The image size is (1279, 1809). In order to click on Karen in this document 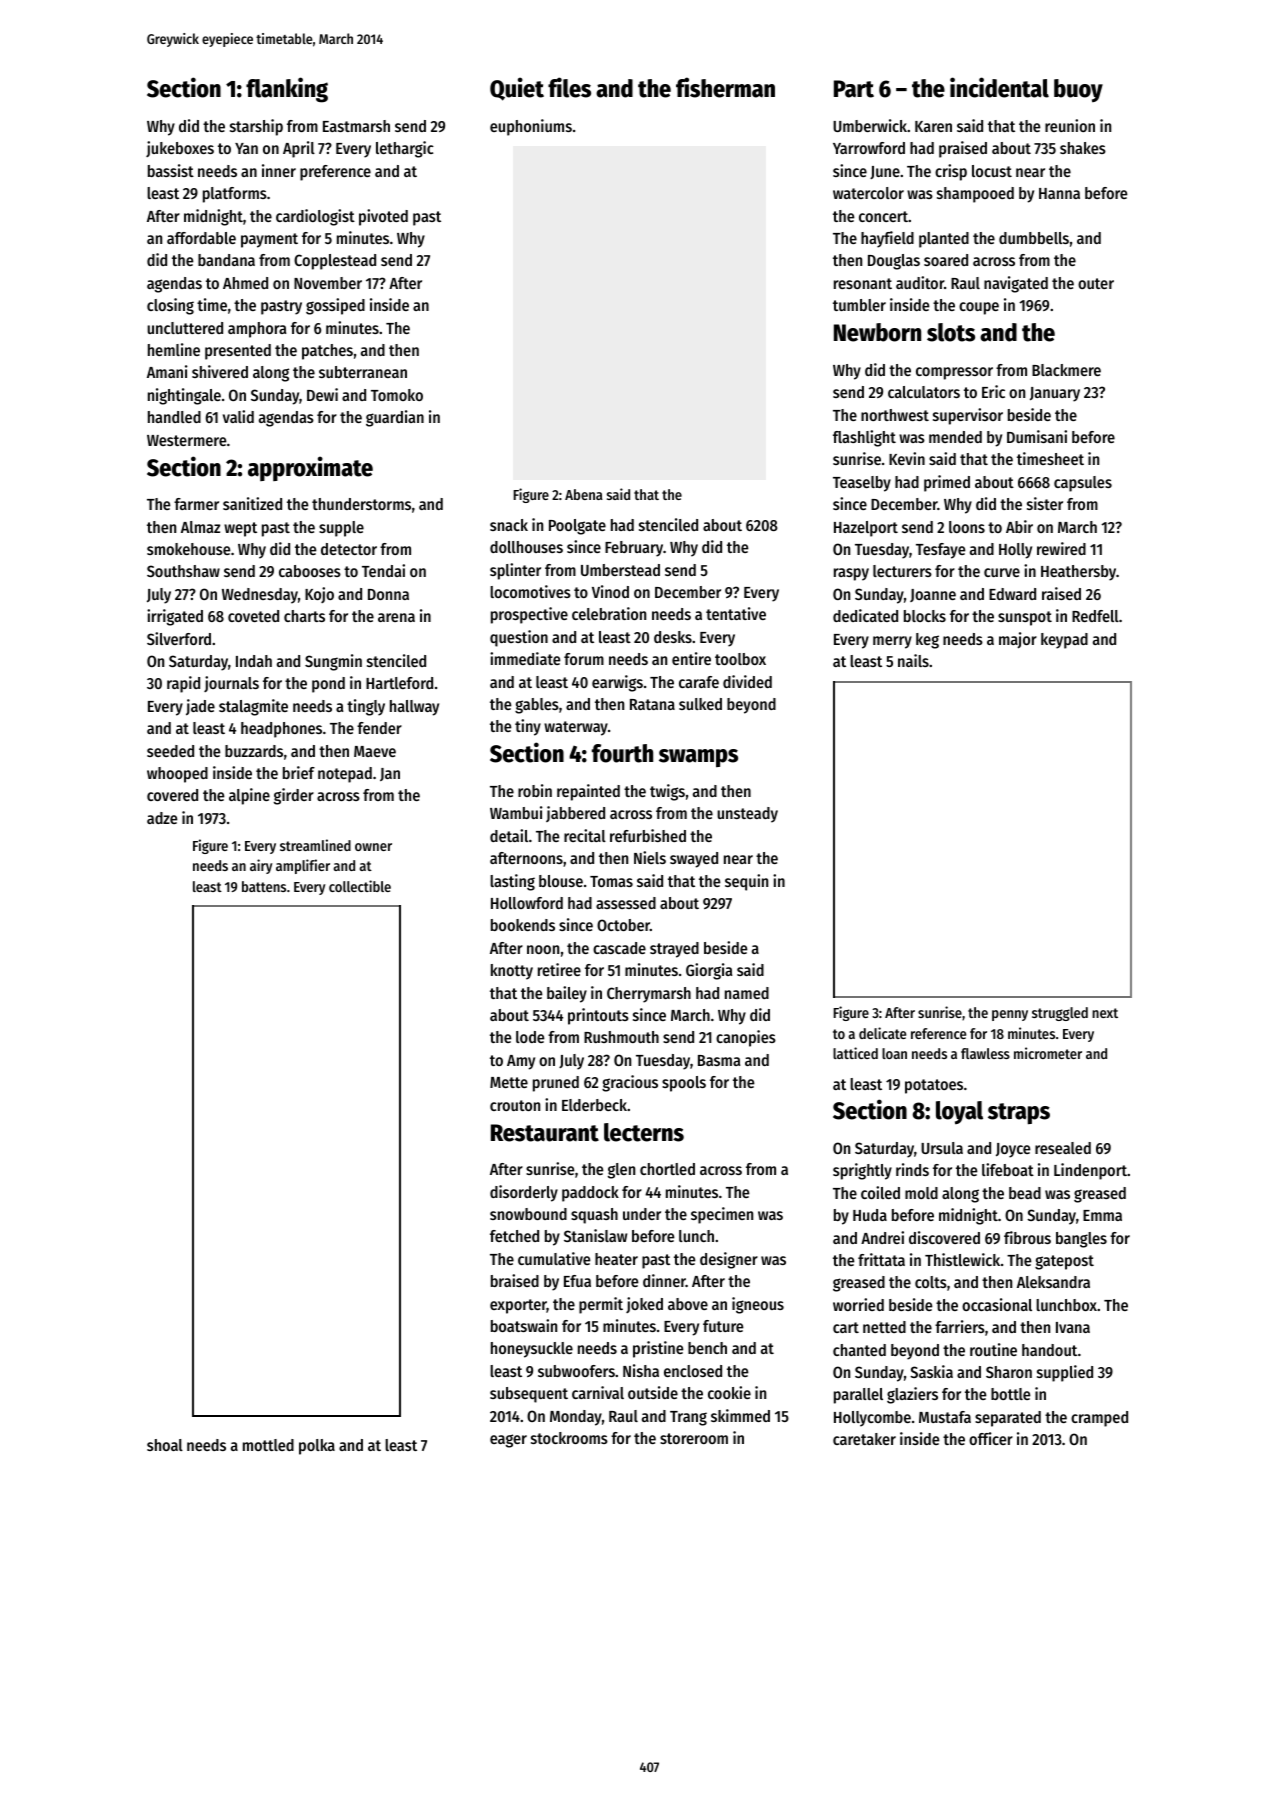, I will do `click(933, 126)`.
